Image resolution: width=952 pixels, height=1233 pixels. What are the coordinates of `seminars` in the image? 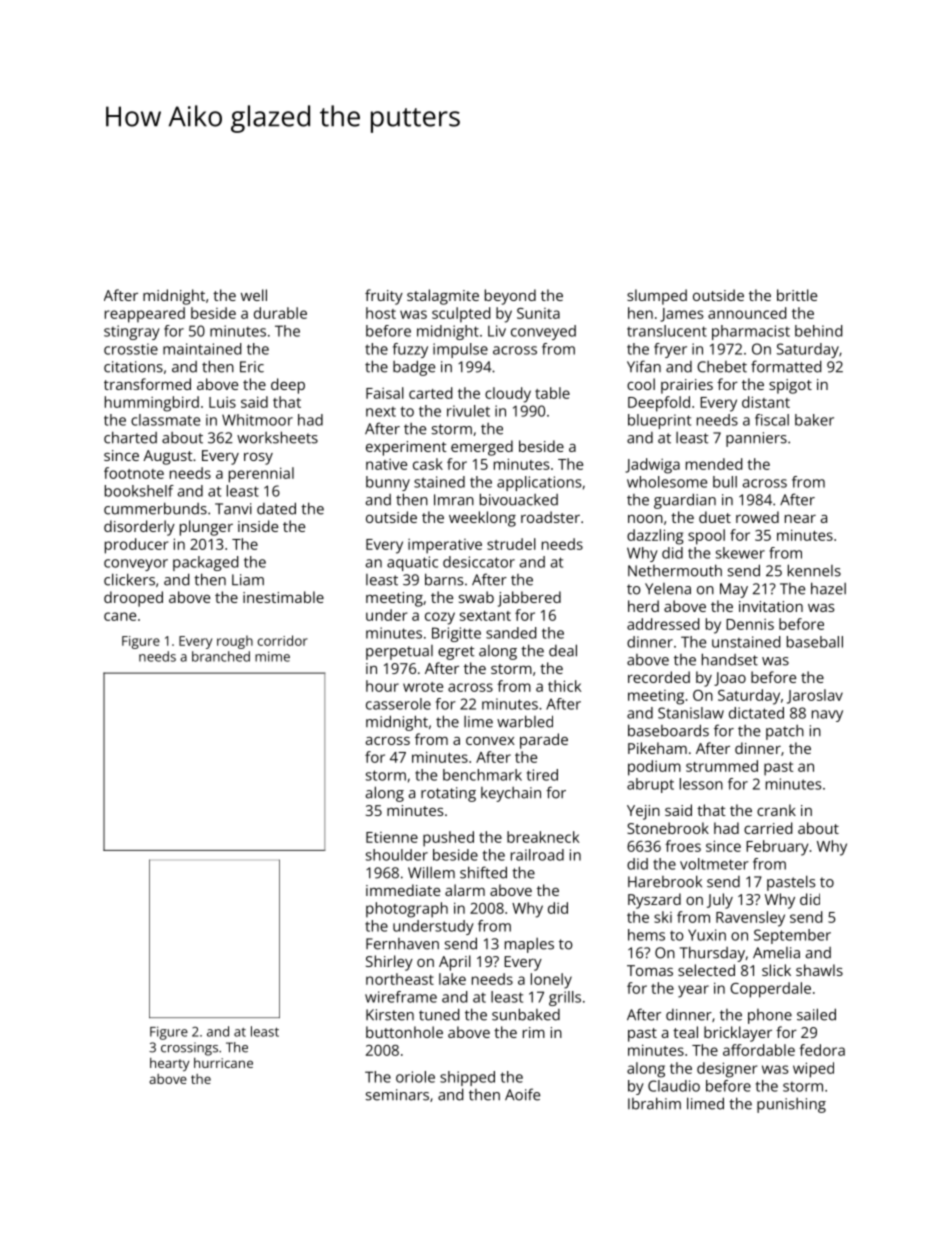 It's located at (397, 1095).
